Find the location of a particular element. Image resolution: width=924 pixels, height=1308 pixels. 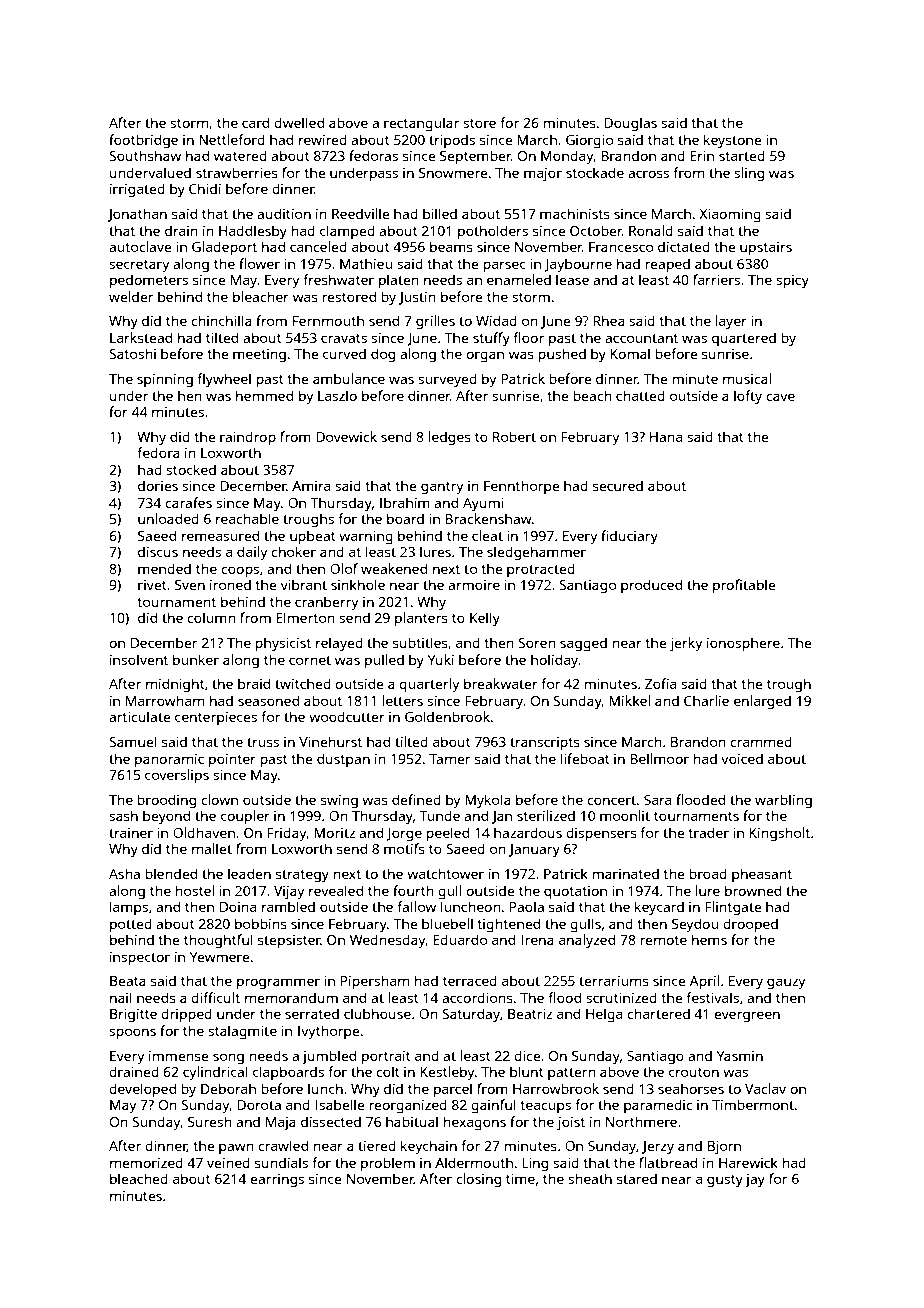

gauzy is located at coordinates (786, 984).
